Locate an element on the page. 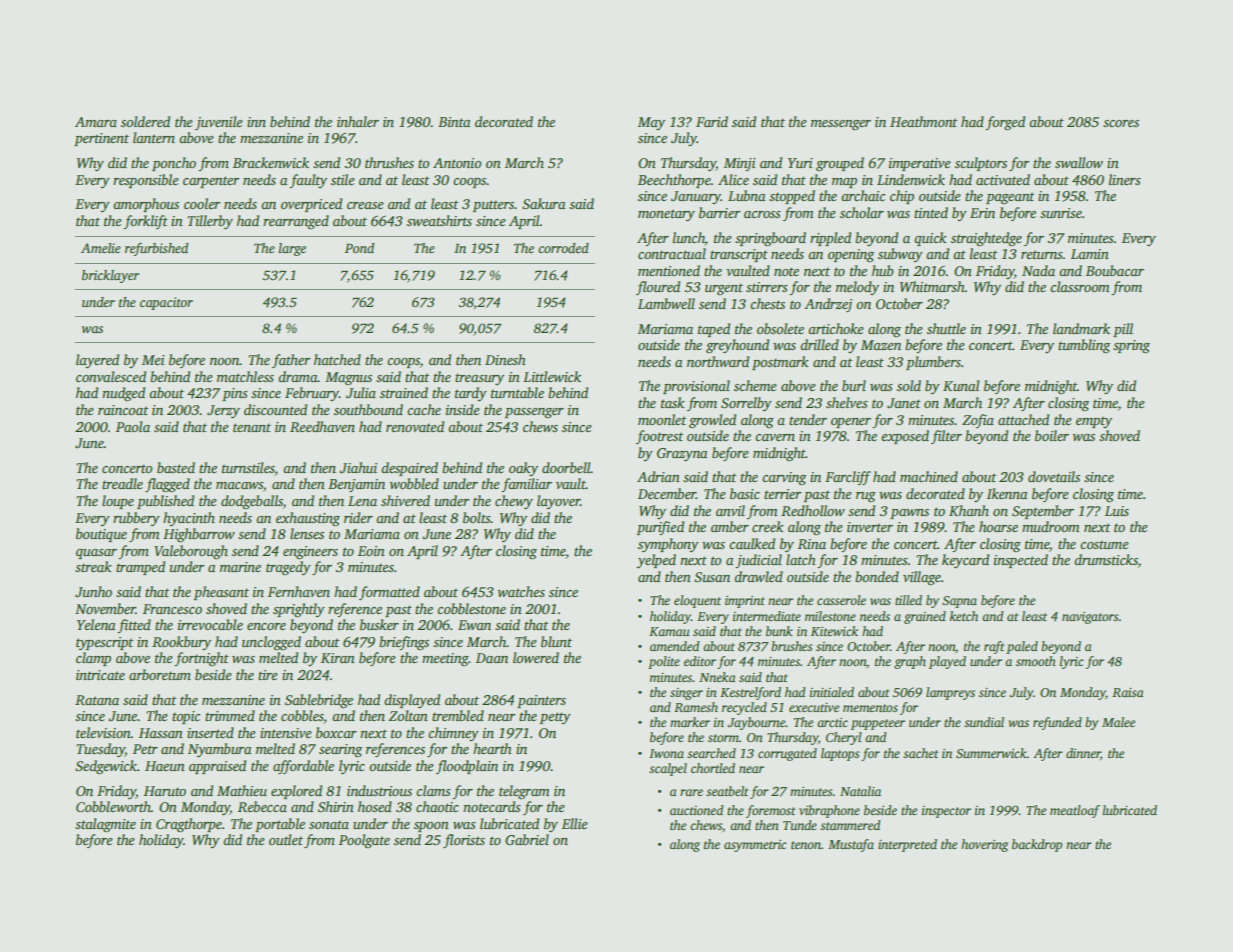 Image resolution: width=1233 pixels, height=952 pixels. Nada is located at coordinates (1038, 270).
